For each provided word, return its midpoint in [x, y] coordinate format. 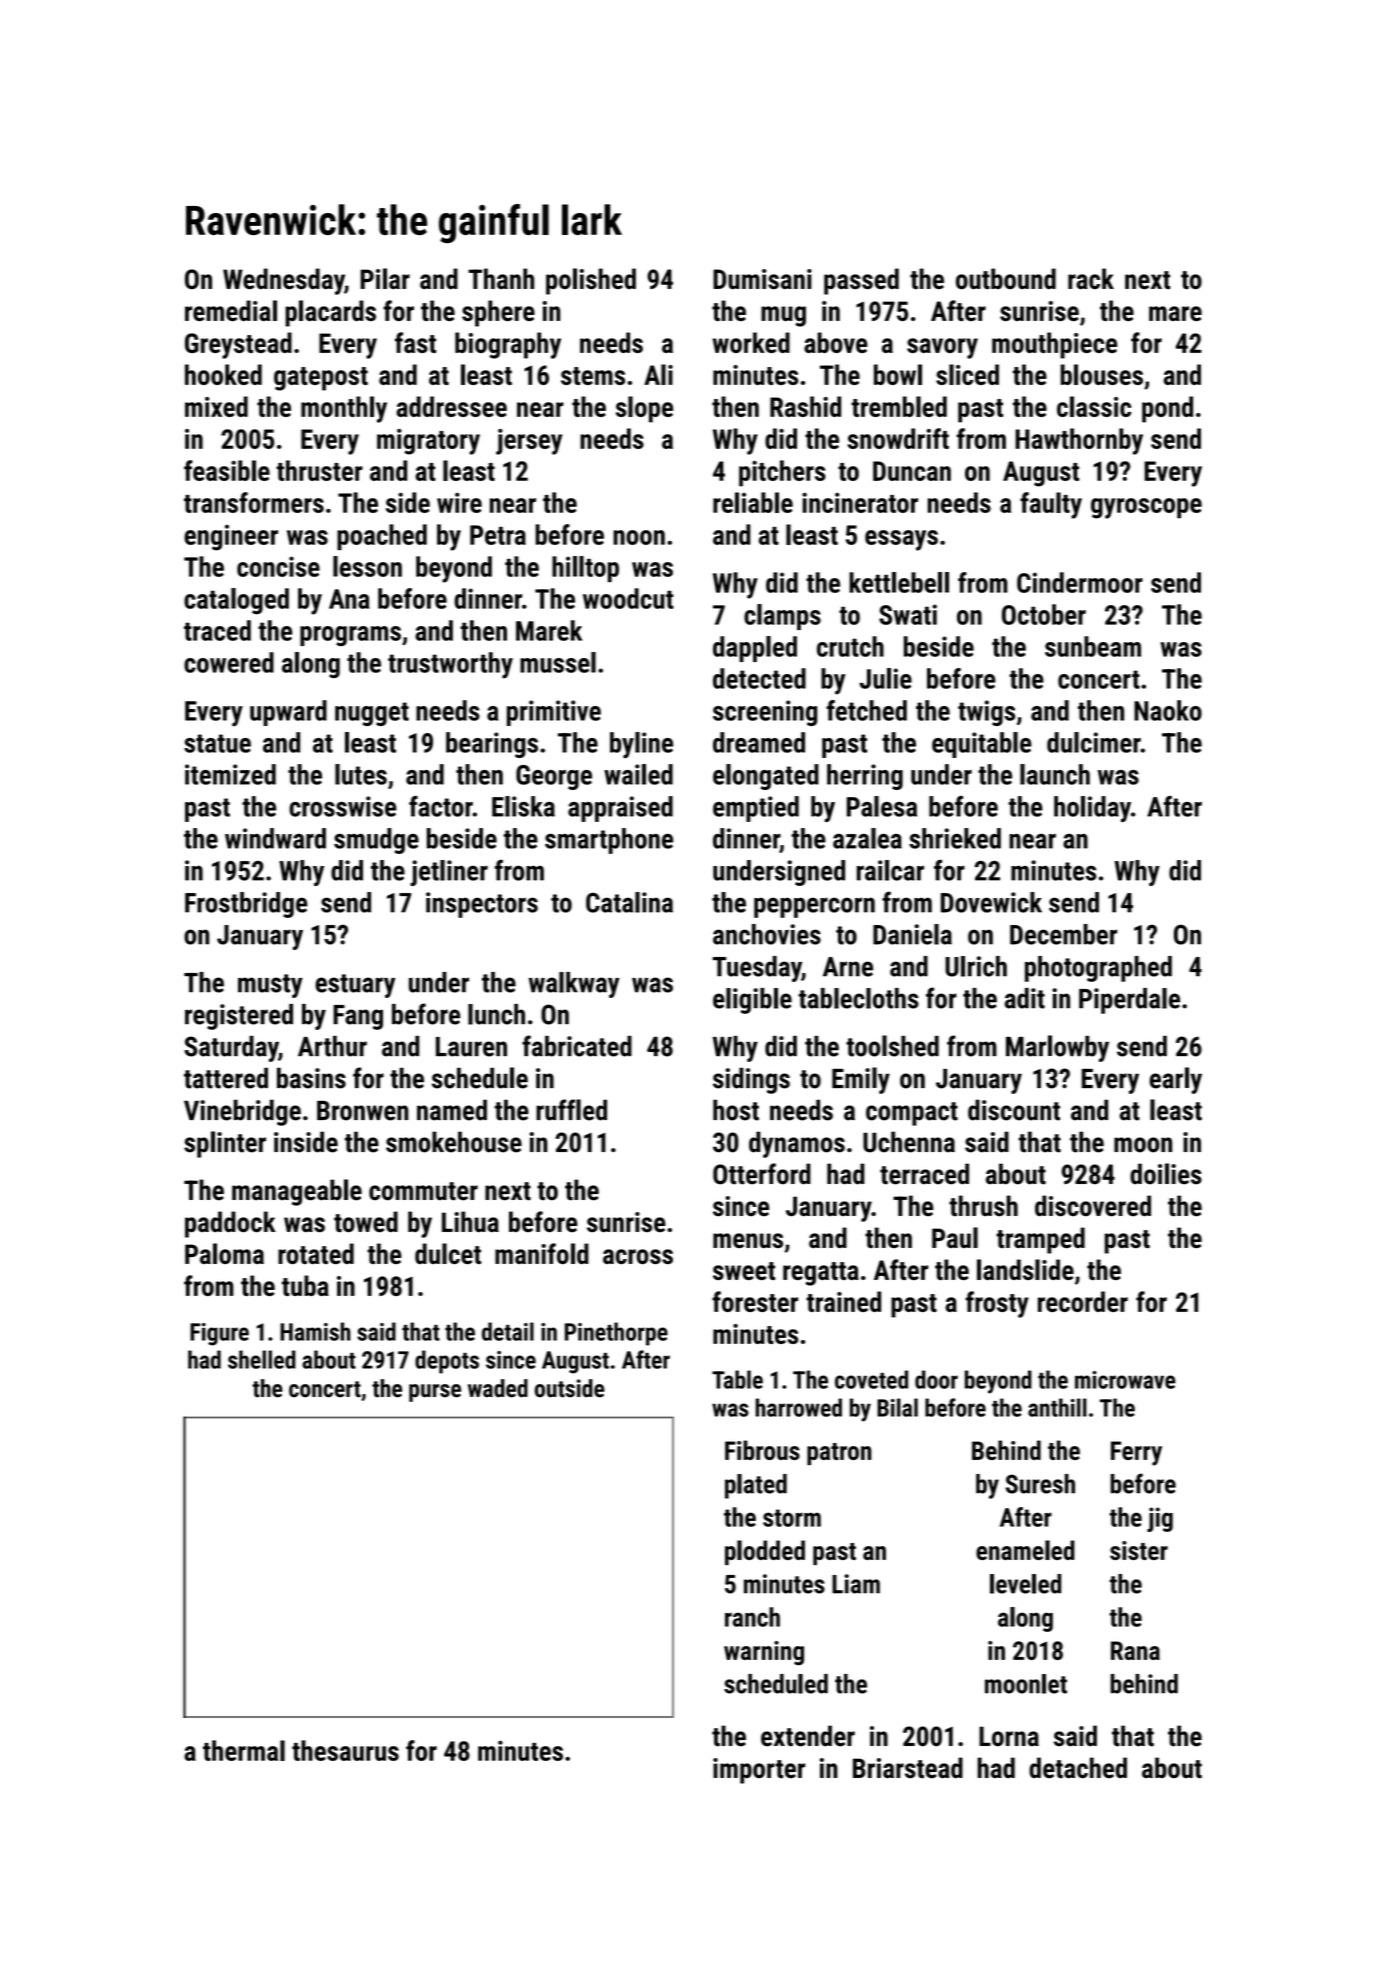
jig [1160, 1519]
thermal [244, 1750]
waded [498, 1388]
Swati [908, 614]
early [1176, 1080]
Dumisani [762, 279]
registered [239, 1017]
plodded [765, 1552]
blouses [1102, 374]
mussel [558, 662]
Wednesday [284, 281]
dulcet [448, 1253]
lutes [361, 774]
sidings [751, 1081]
